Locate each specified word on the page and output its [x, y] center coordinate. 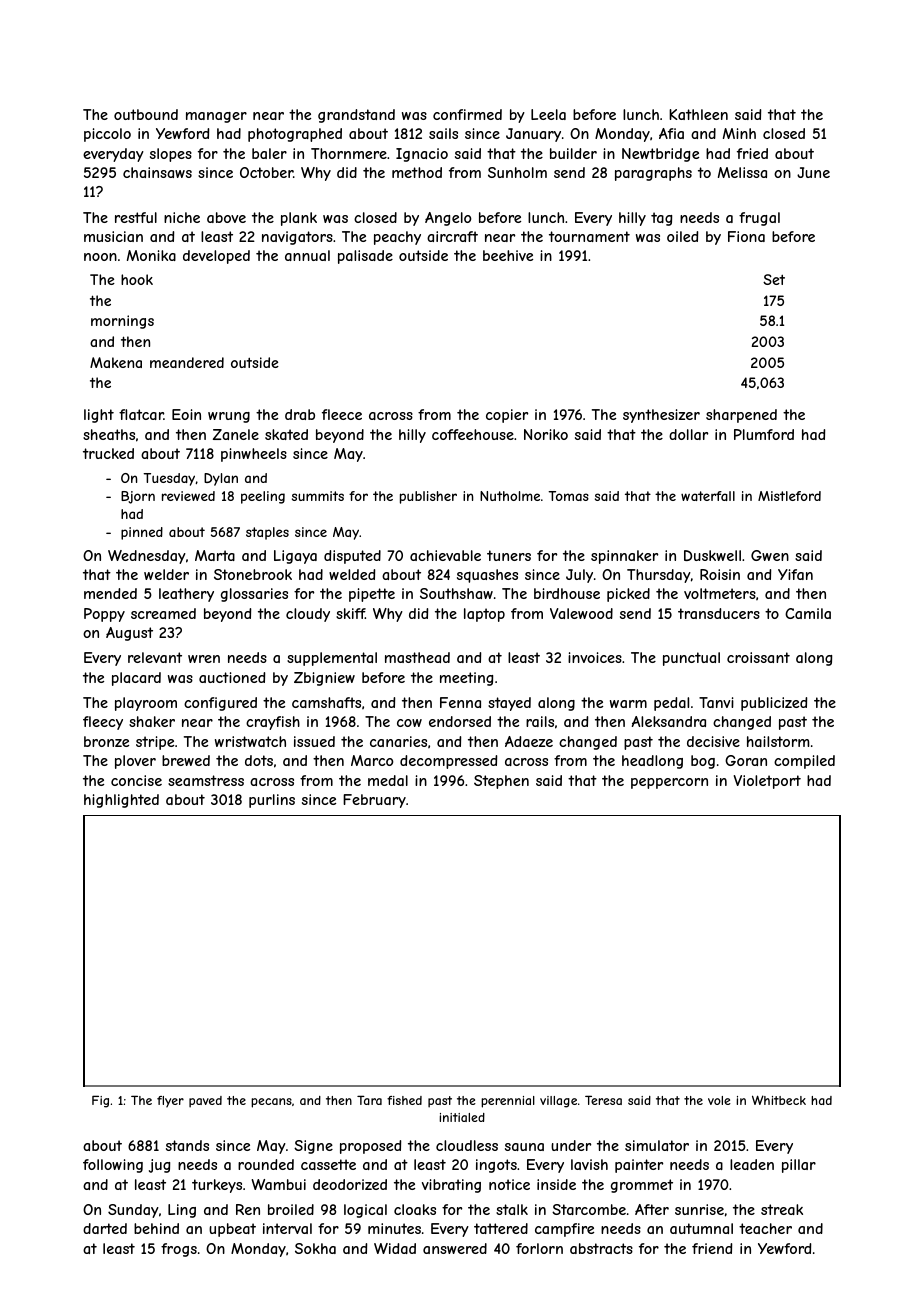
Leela [548, 114]
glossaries [254, 595]
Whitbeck [779, 1100]
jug [159, 1166]
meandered [187, 362]
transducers [719, 613]
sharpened [741, 416]
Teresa [603, 1100]
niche [182, 217]
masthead [417, 657]
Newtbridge [660, 155]
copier [507, 416]
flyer [170, 1102]
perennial [508, 1102]
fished [404, 1100]
